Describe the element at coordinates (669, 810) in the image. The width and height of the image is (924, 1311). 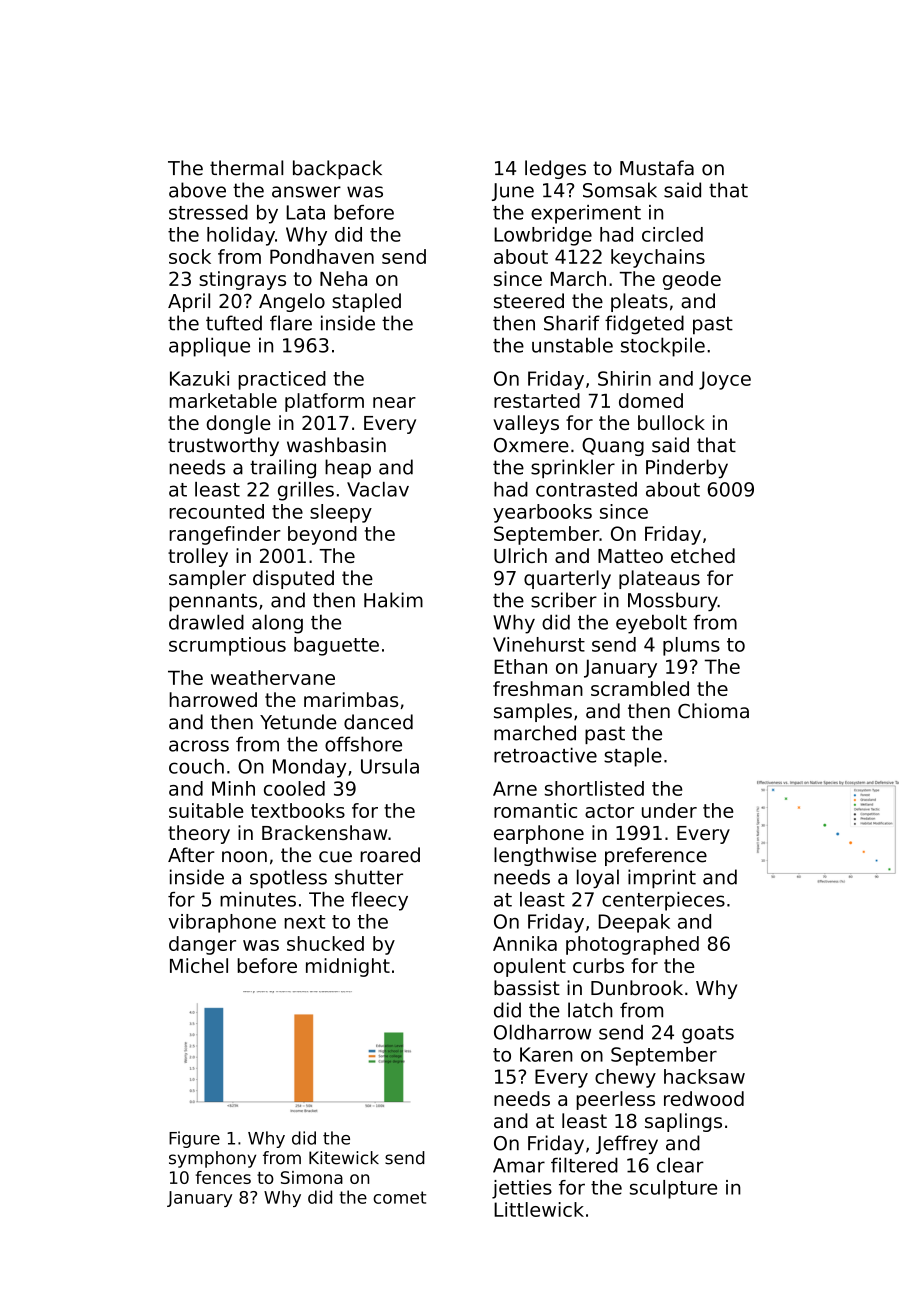
I see `under` at that location.
